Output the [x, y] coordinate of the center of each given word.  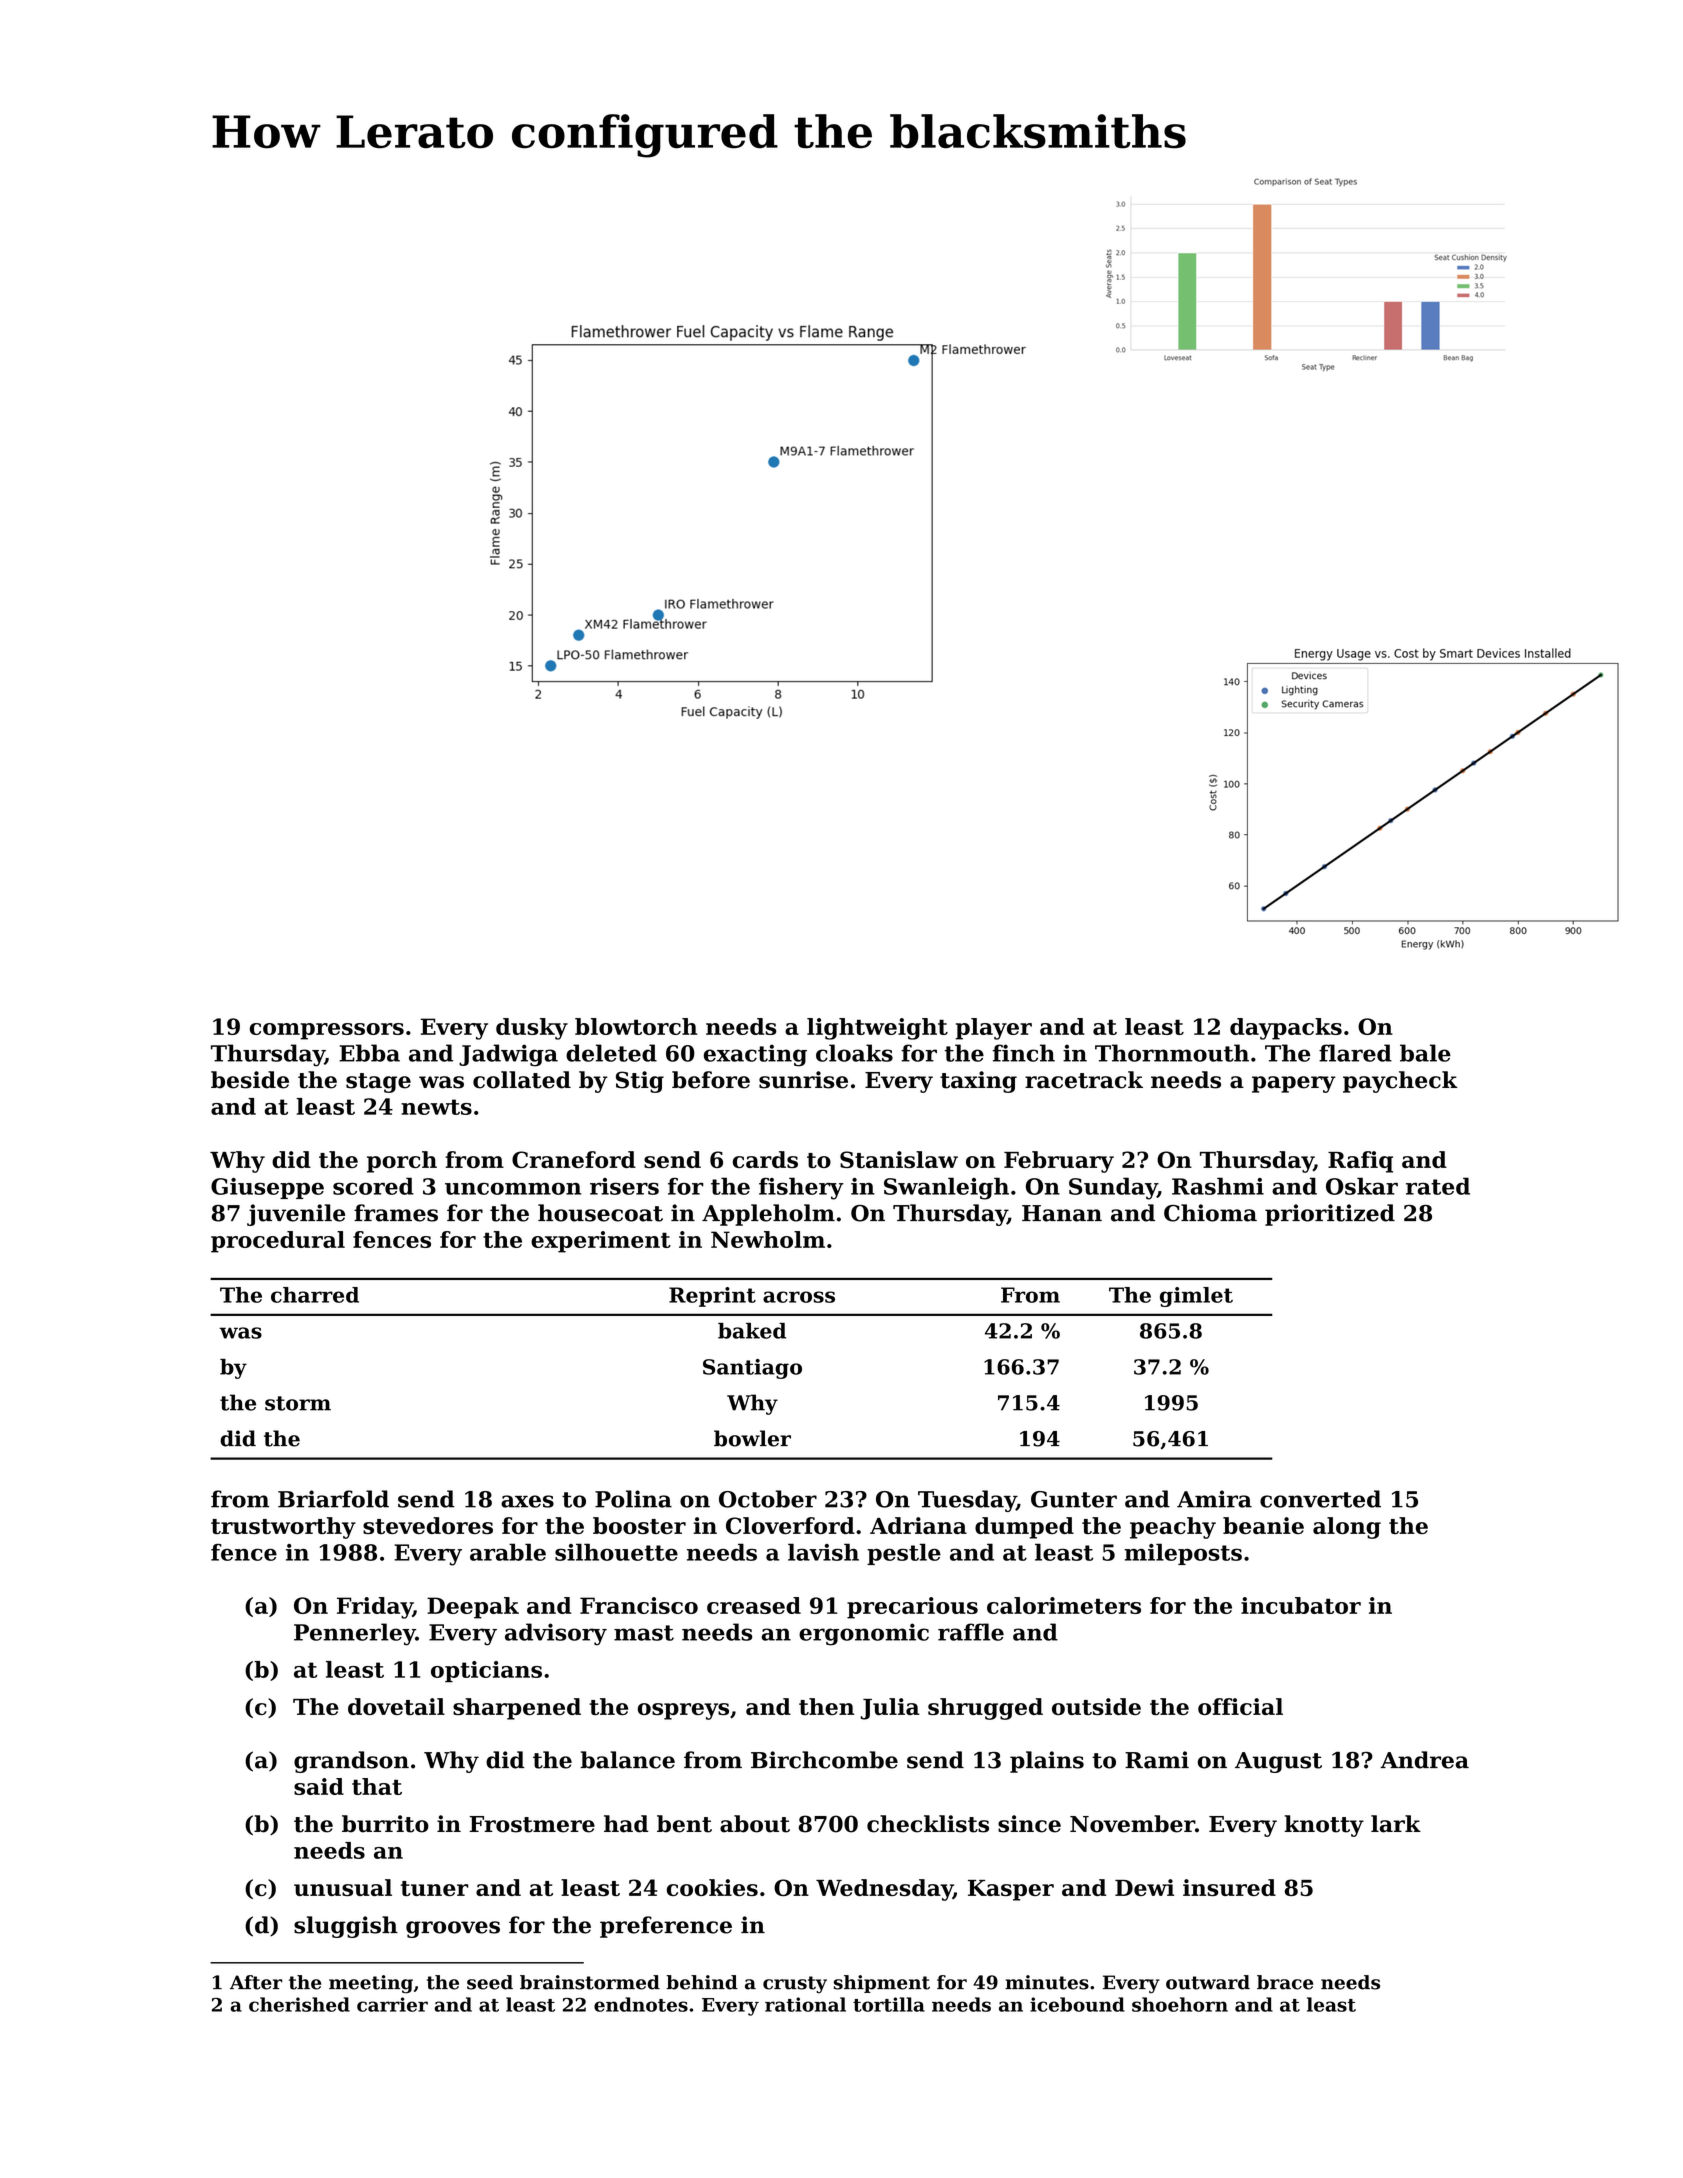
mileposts [1183, 1554]
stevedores [428, 1525]
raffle [971, 1632]
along [1347, 1528]
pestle [904, 1554]
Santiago [752, 1369]
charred [315, 1295]
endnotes [641, 2004]
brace [1285, 1982]
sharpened [517, 1709]
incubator [1301, 1605]
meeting [371, 1984]
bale [1425, 1053]
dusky [532, 1029]
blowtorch [636, 1026]
